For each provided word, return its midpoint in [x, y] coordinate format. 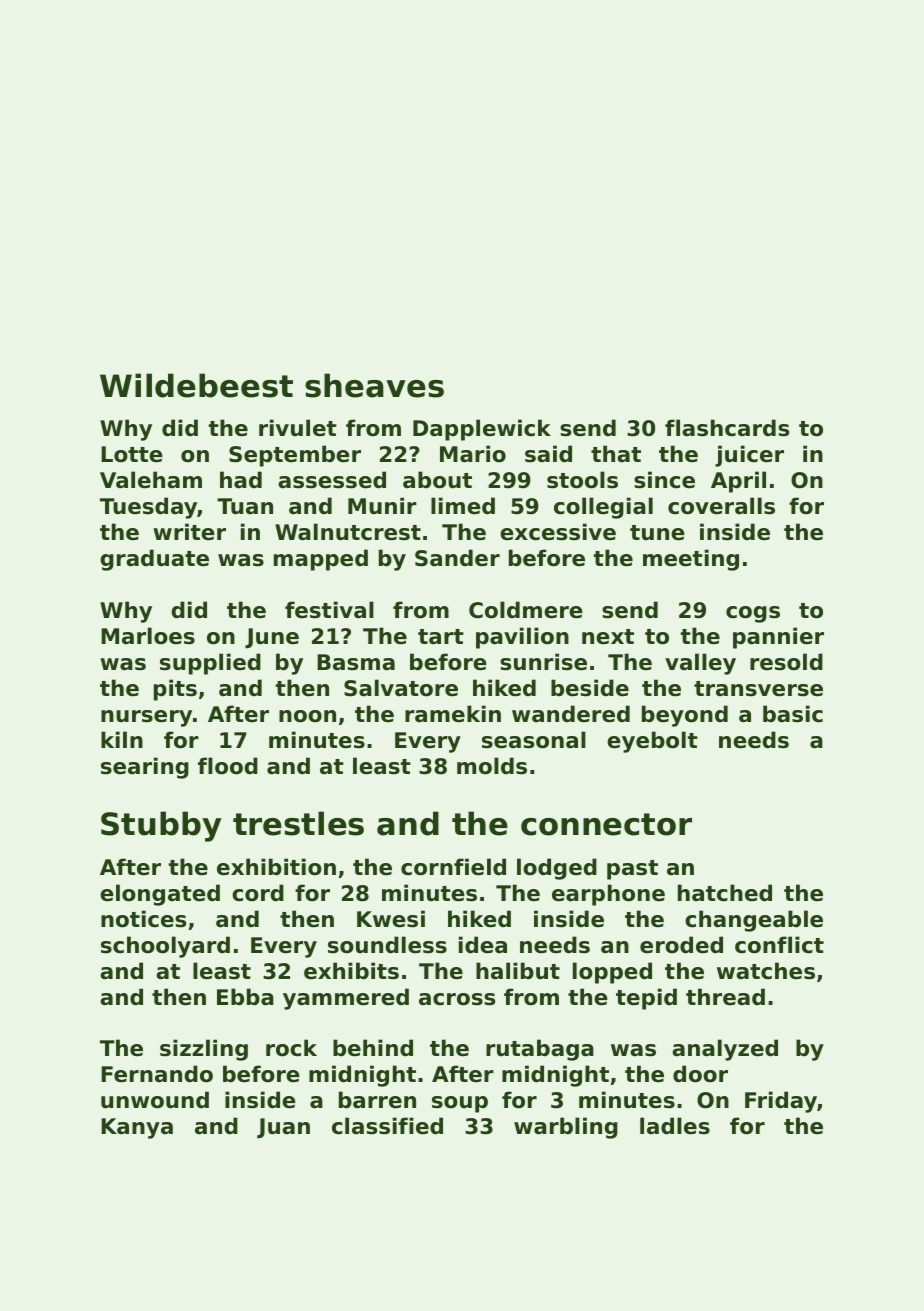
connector [606, 824]
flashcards [727, 428]
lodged [557, 869]
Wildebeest [196, 385]
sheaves [374, 385]
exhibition [276, 867]
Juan [283, 1128]
